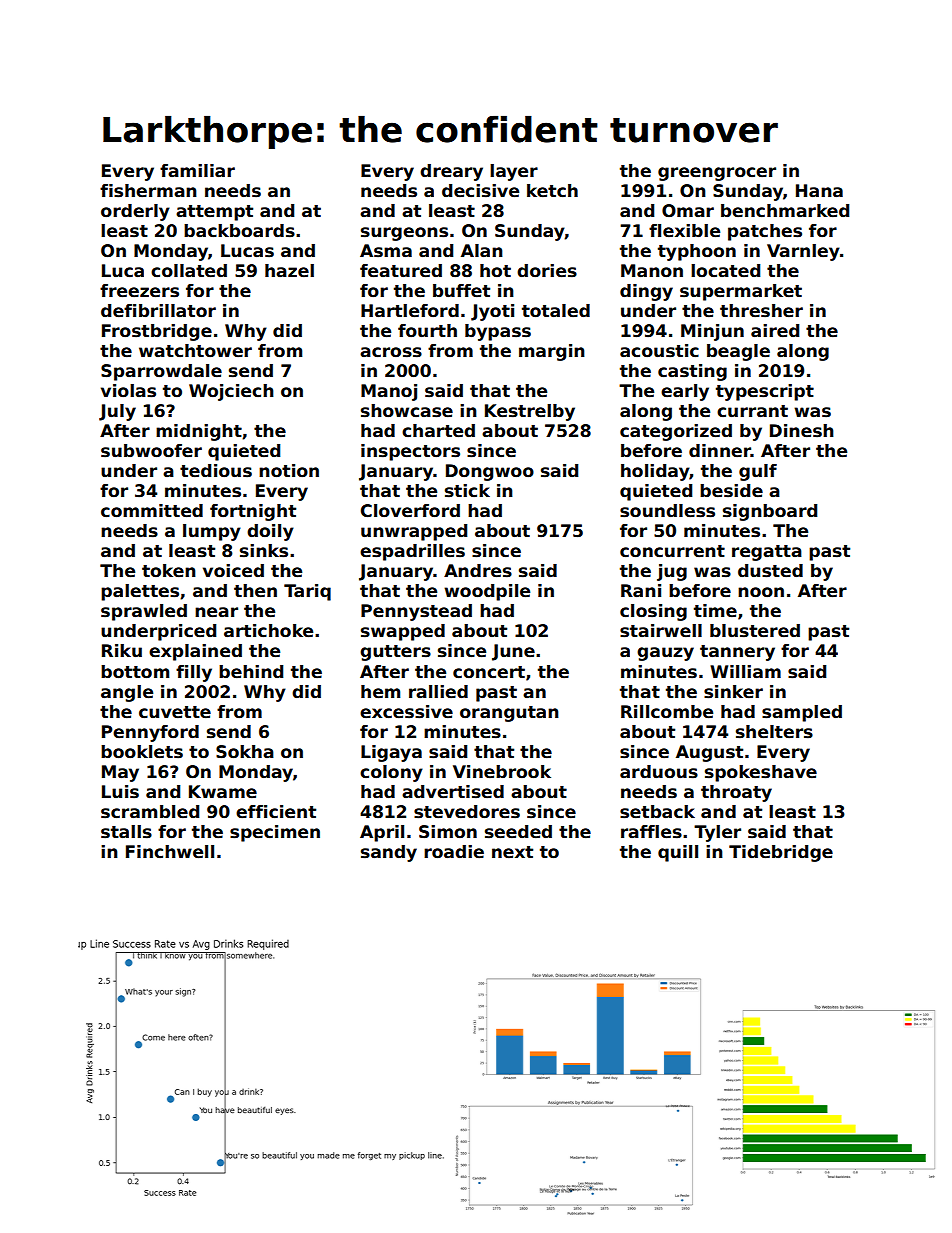 Image resolution: width=952 pixels, height=1233 pixels. I want to click on typhoon, so click(697, 252).
